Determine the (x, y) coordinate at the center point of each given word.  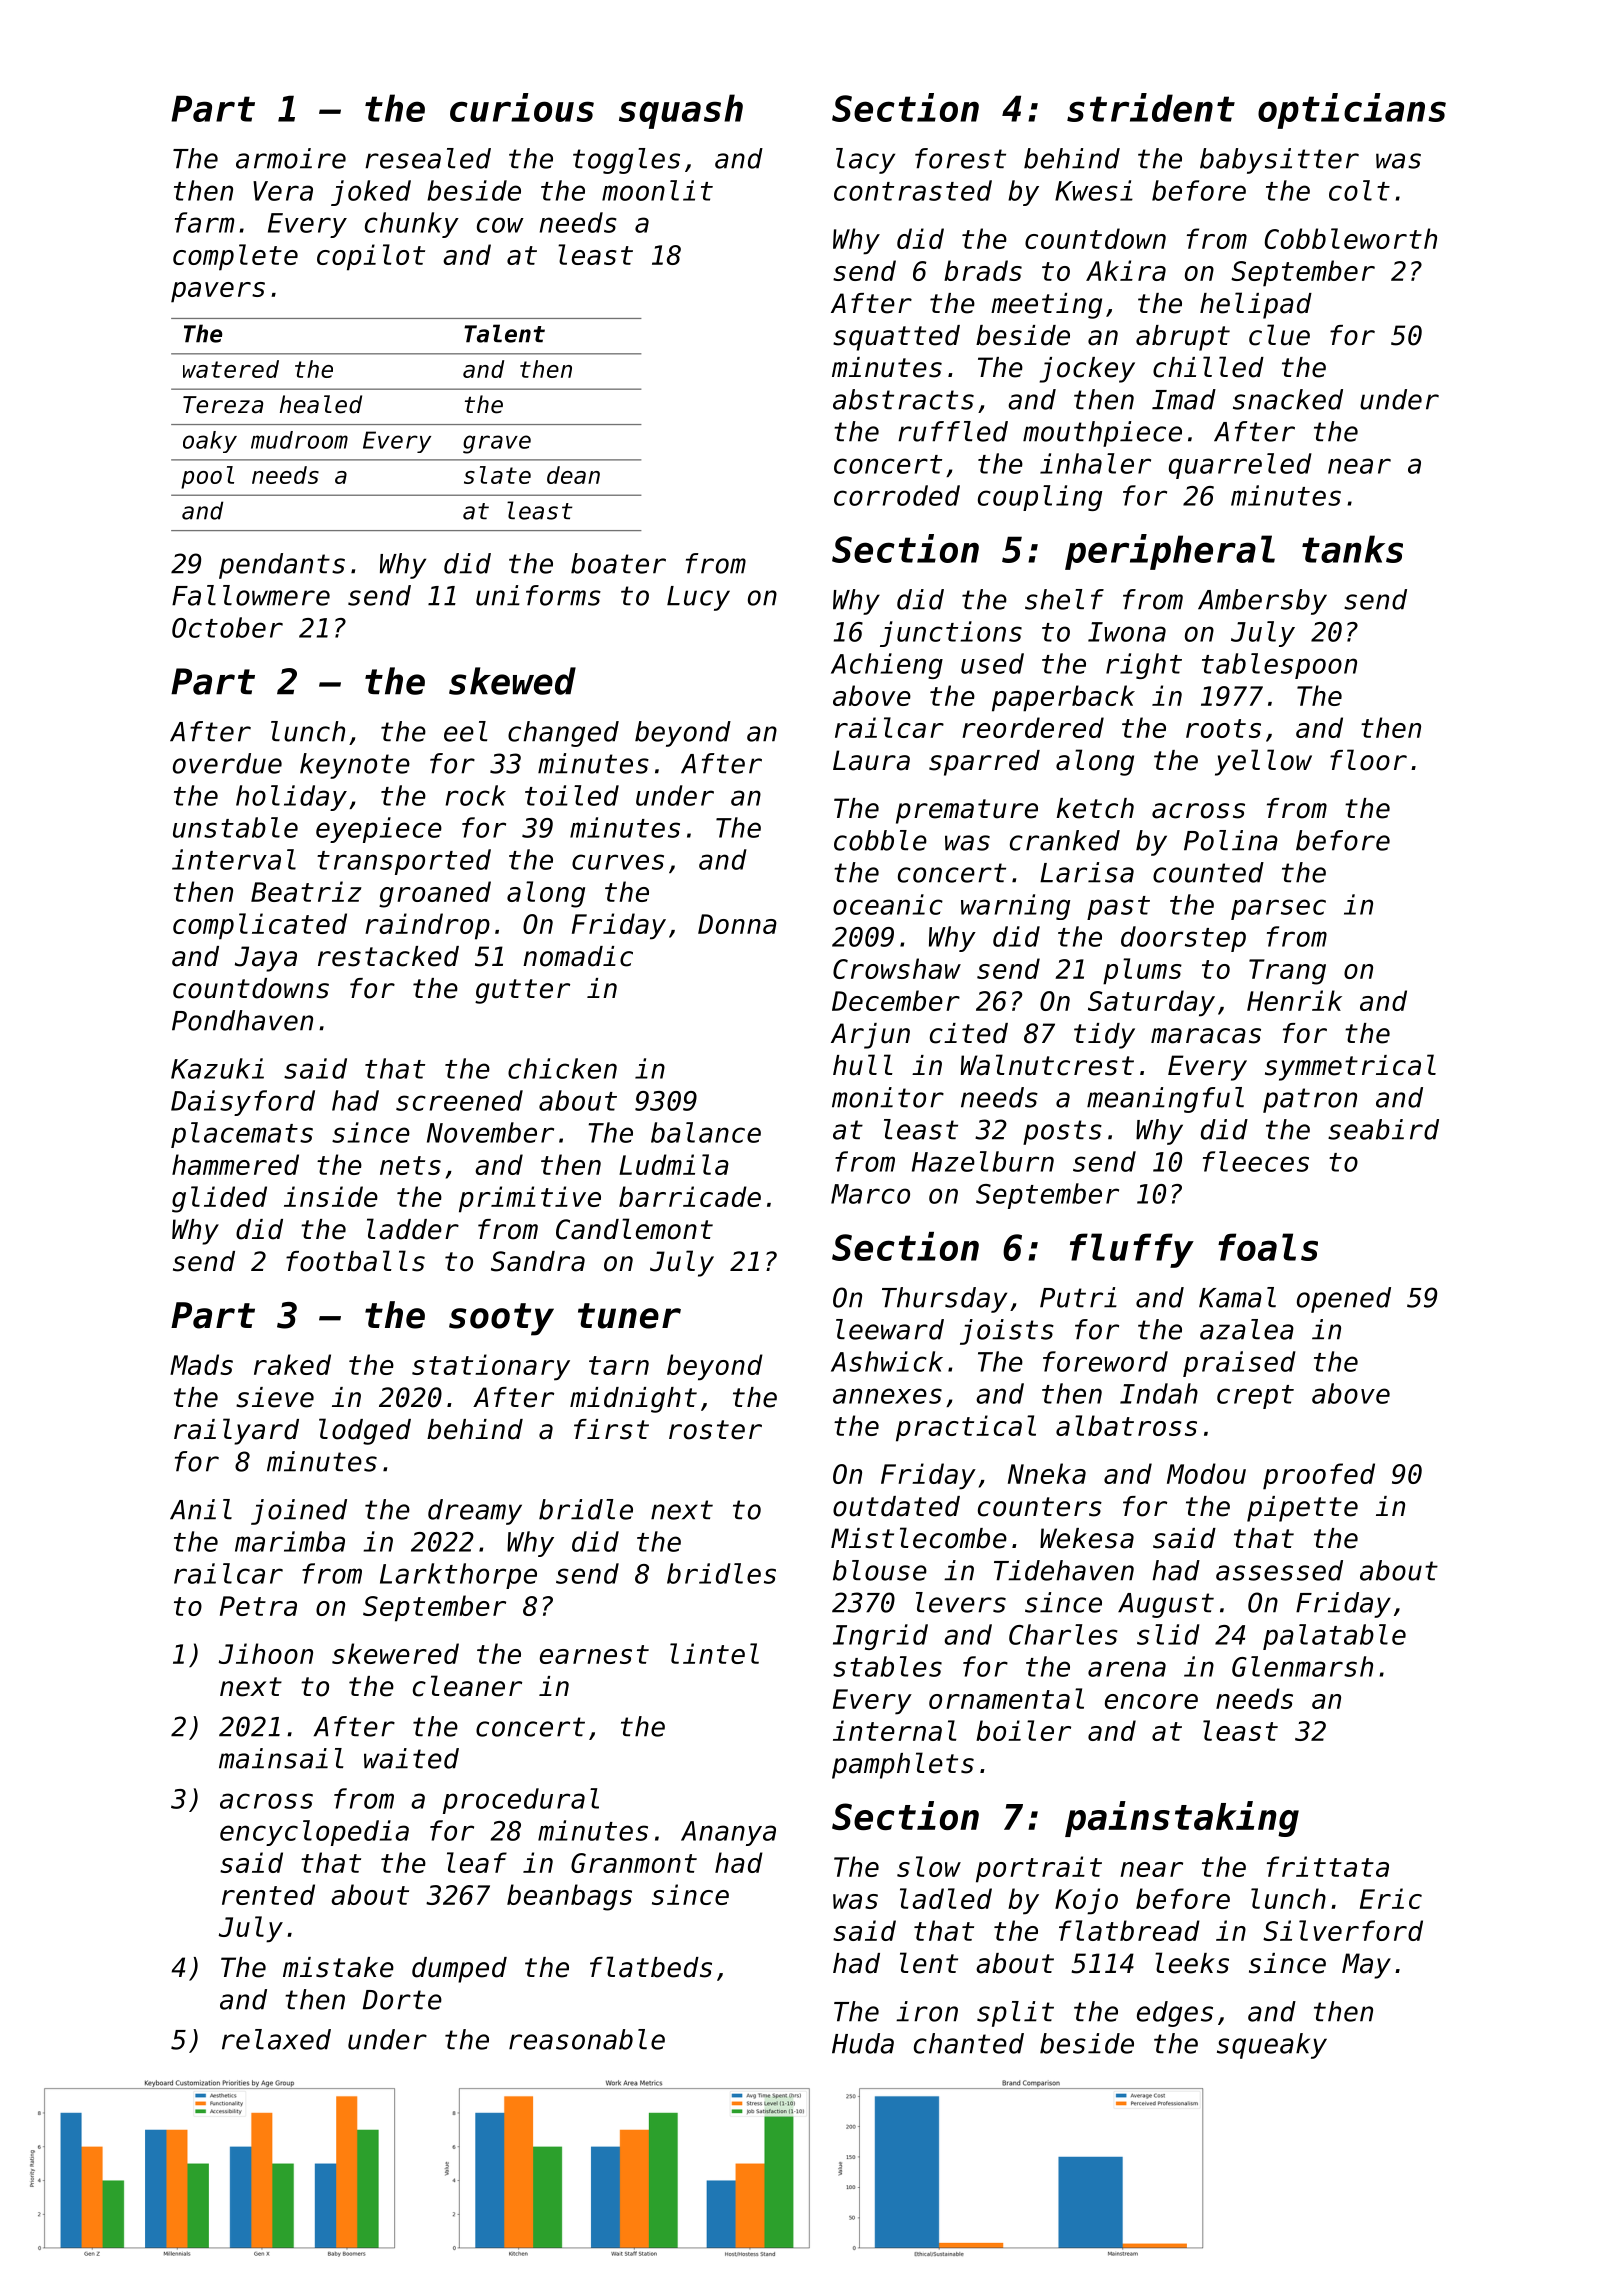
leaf (477, 1862)
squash (681, 111)
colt (1359, 190)
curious (522, 107)
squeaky (1272, 2046)
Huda (863, 2043)
